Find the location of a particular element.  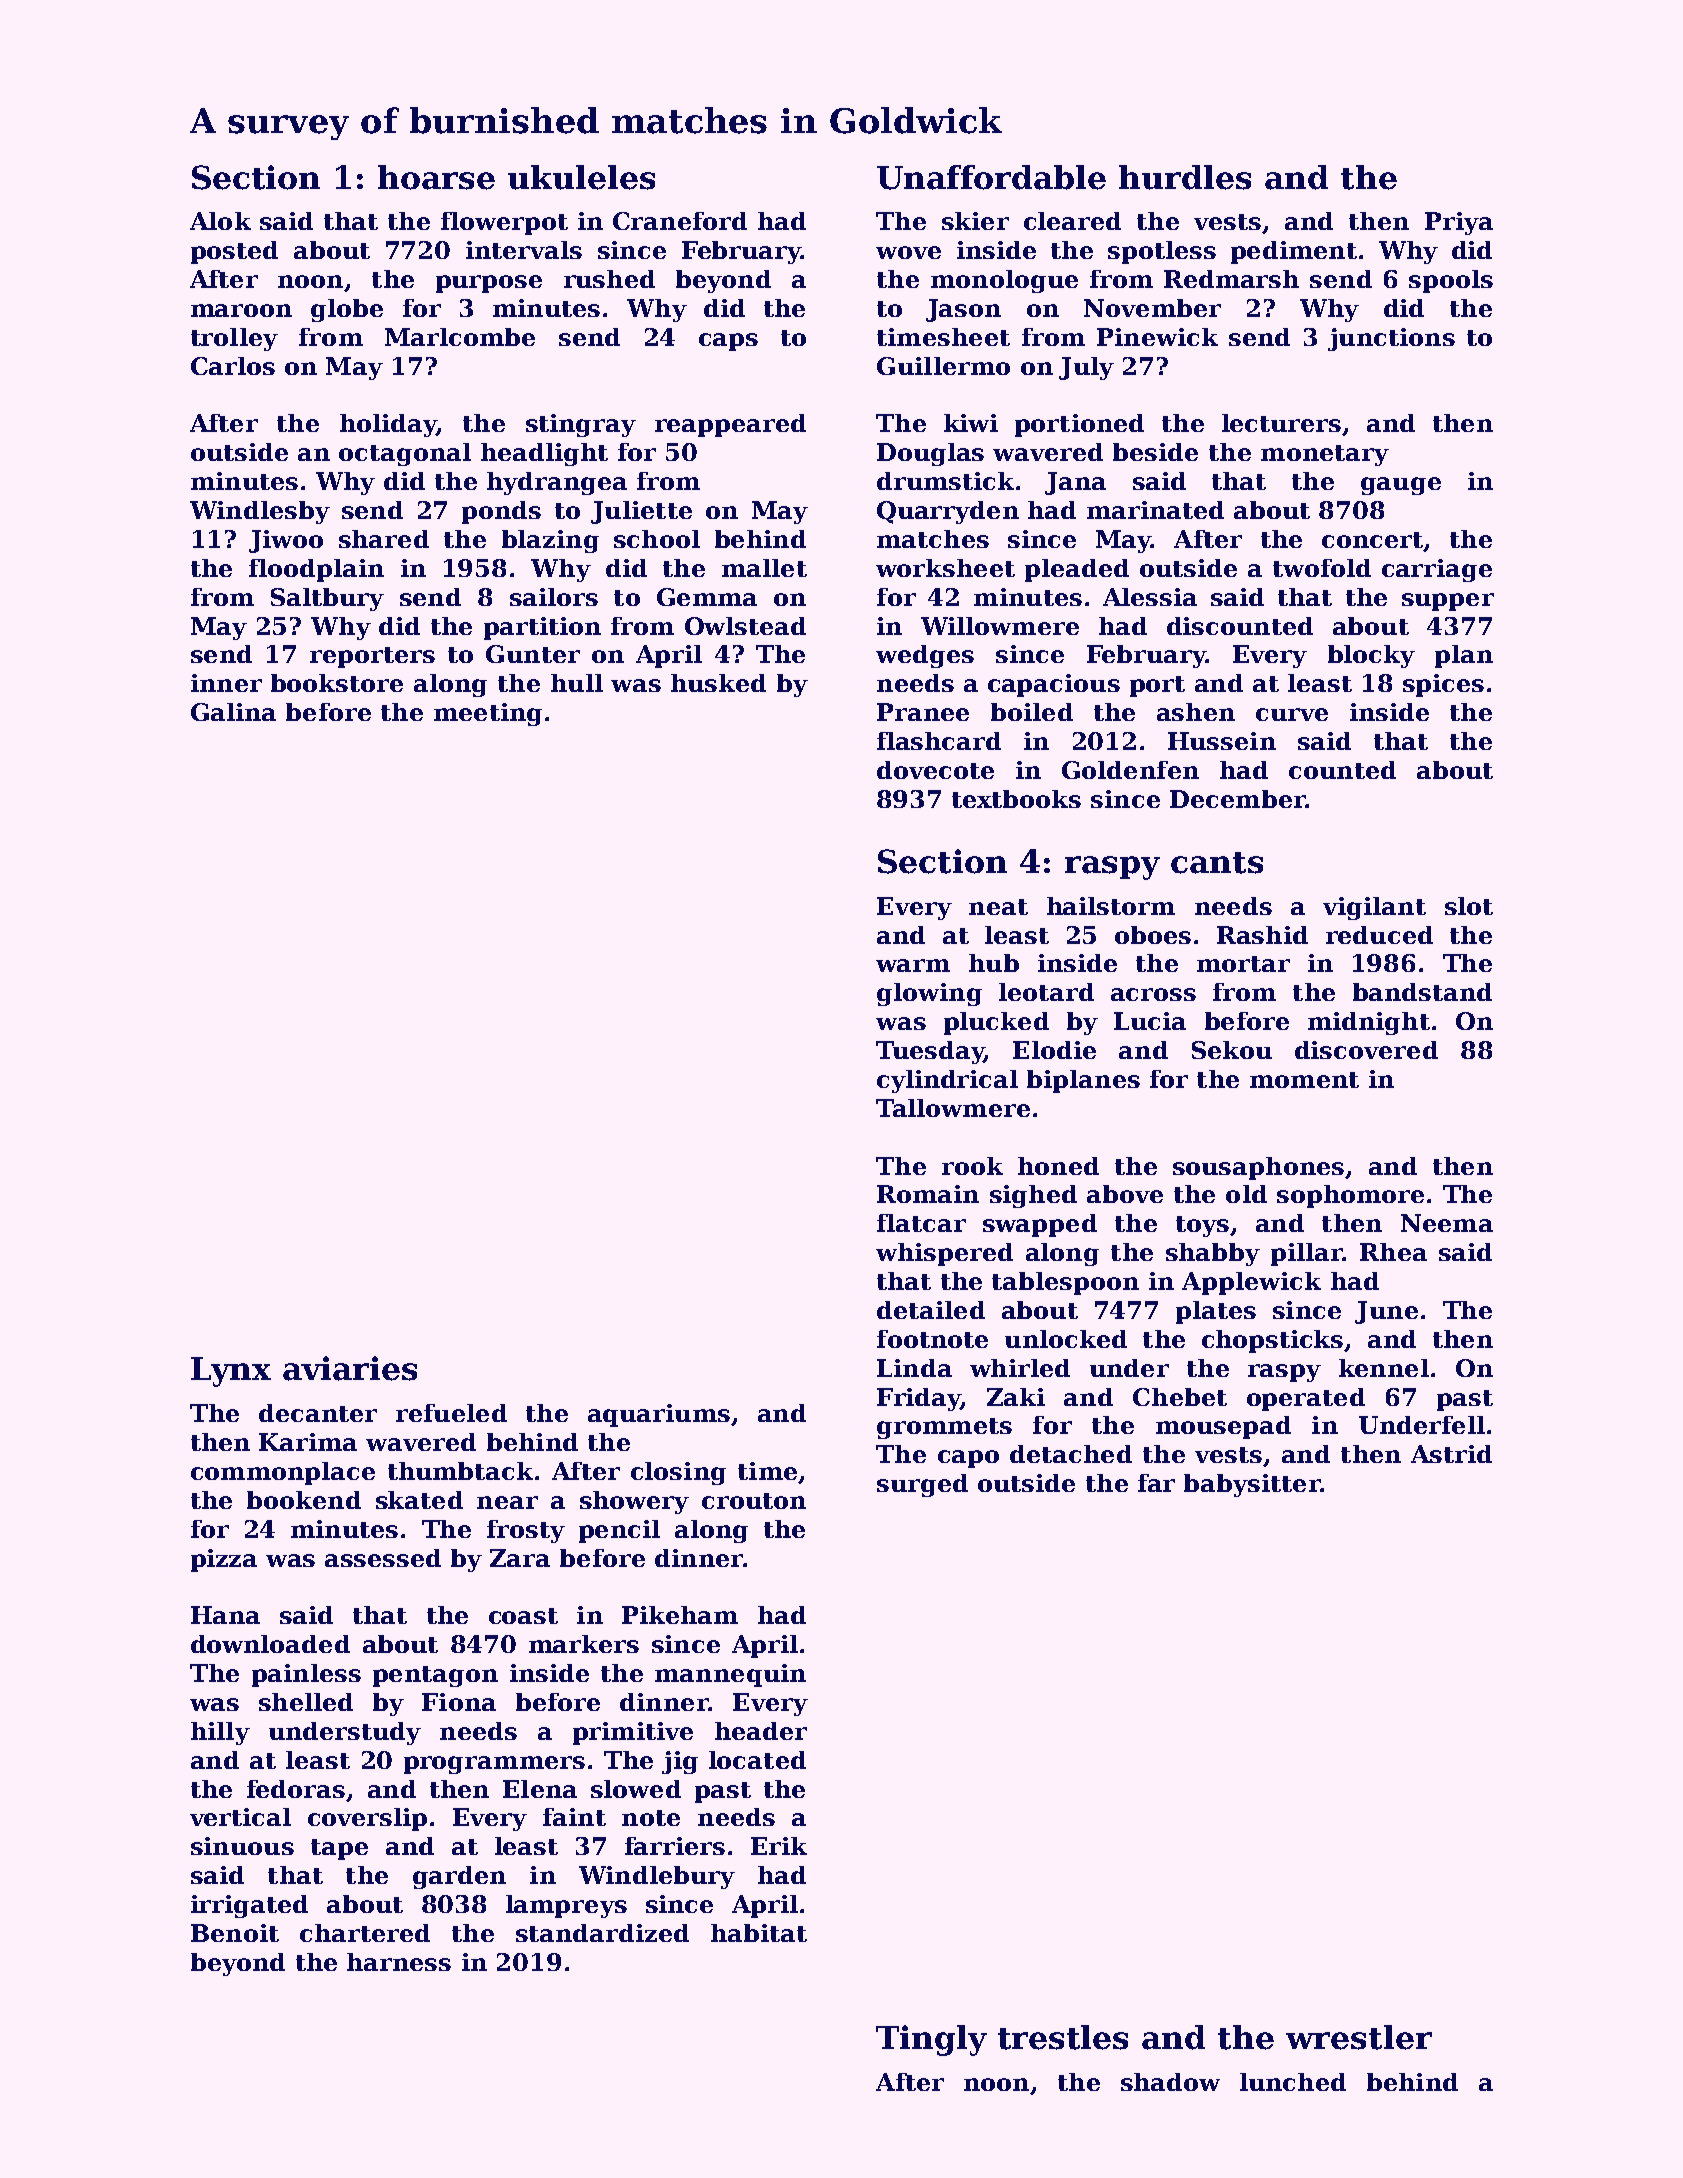

Astrid is located at coordinates (1451, 1454).
